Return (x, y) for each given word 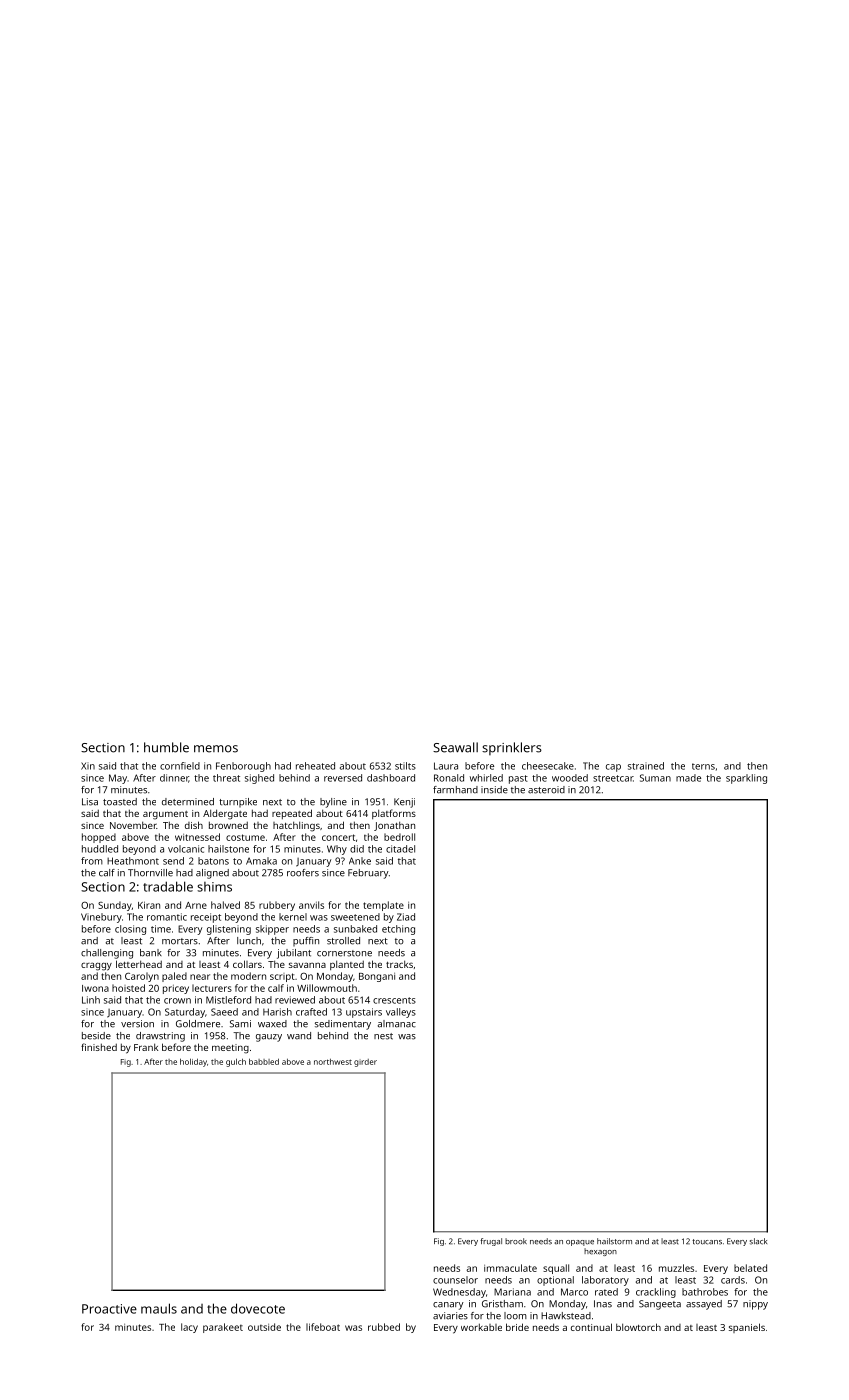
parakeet (223, 1328)
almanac (397, 1024)
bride (517, 1327)
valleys (401, 1013)
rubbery (277, 906)
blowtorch (638, 1327)
